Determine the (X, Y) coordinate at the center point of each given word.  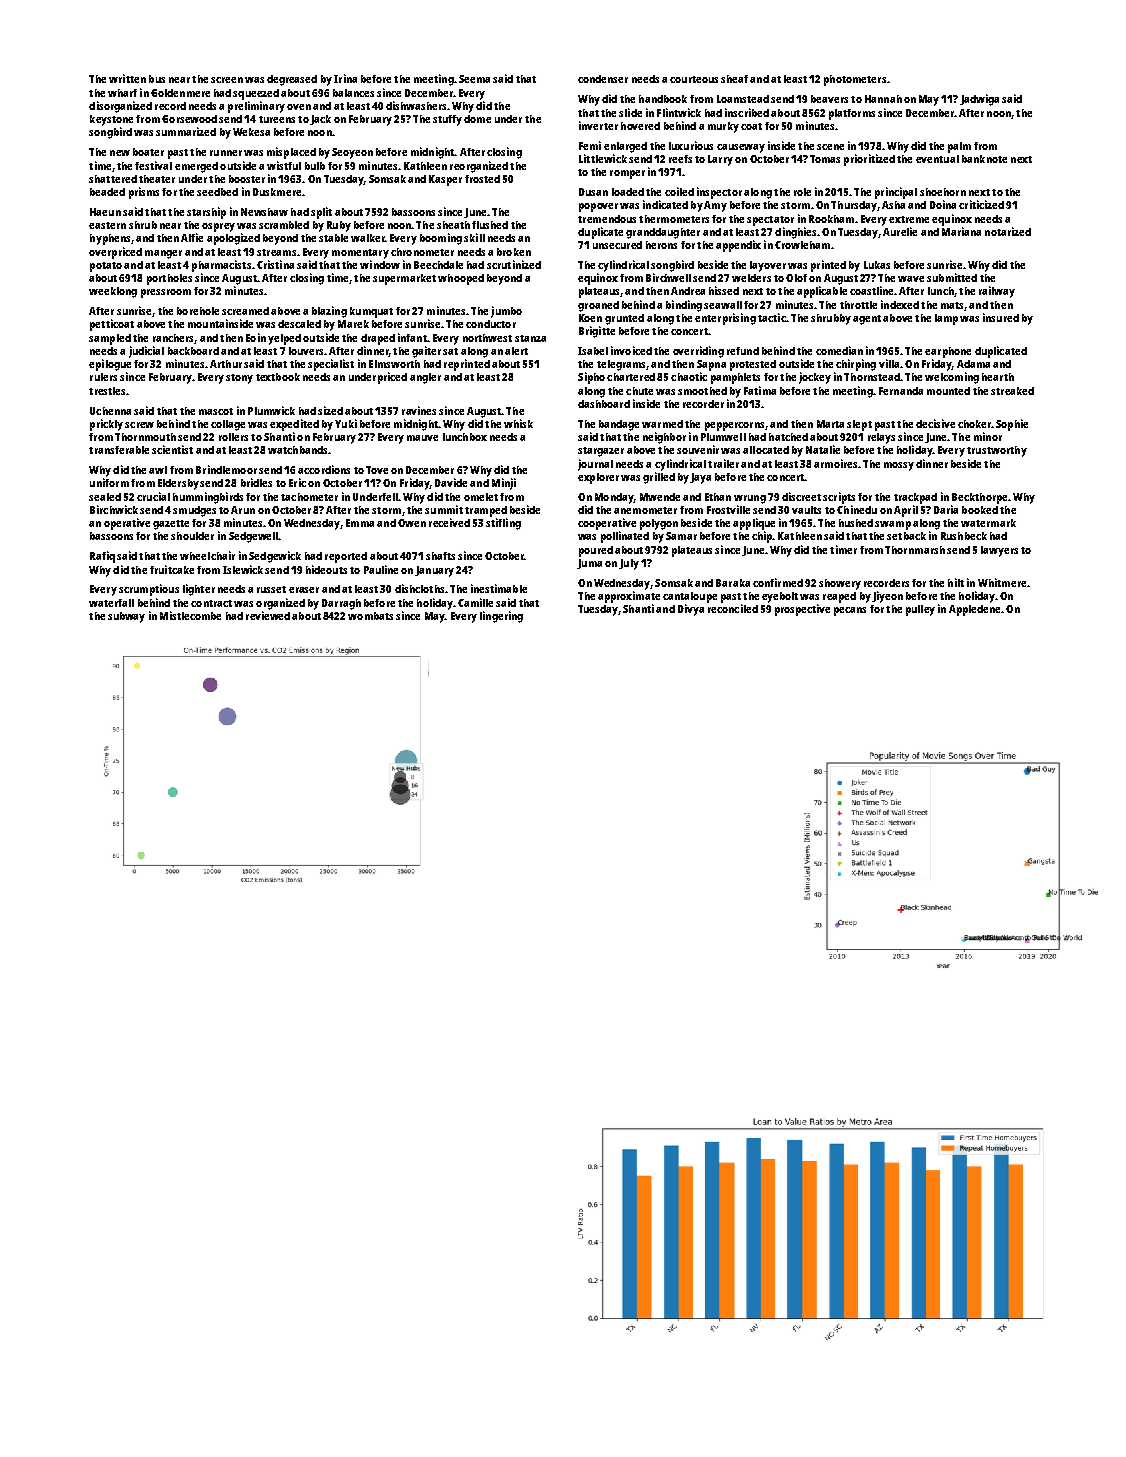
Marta (830, 424)
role (802, 192)
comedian (839, 350)
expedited (294, 425)
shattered (113, 179)
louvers (306, 351)
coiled (679, 191)
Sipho (591, 378)
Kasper (445, 180)
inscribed (747, 112)
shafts (440, 556)
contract (211, 603)
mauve (422, 438)
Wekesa (251, 132)
